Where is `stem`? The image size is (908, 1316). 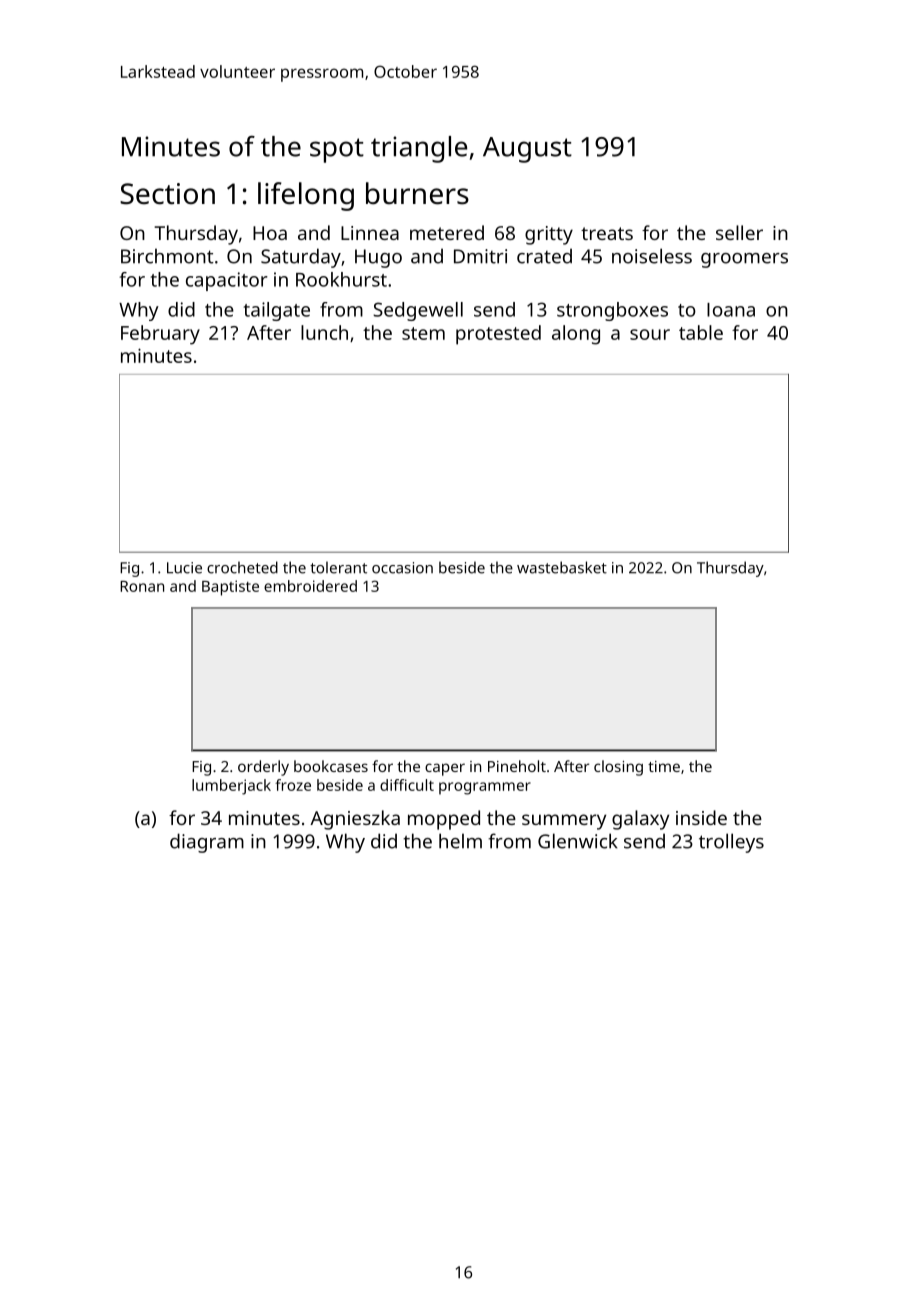
stem is located at coordinates (423, 333).
